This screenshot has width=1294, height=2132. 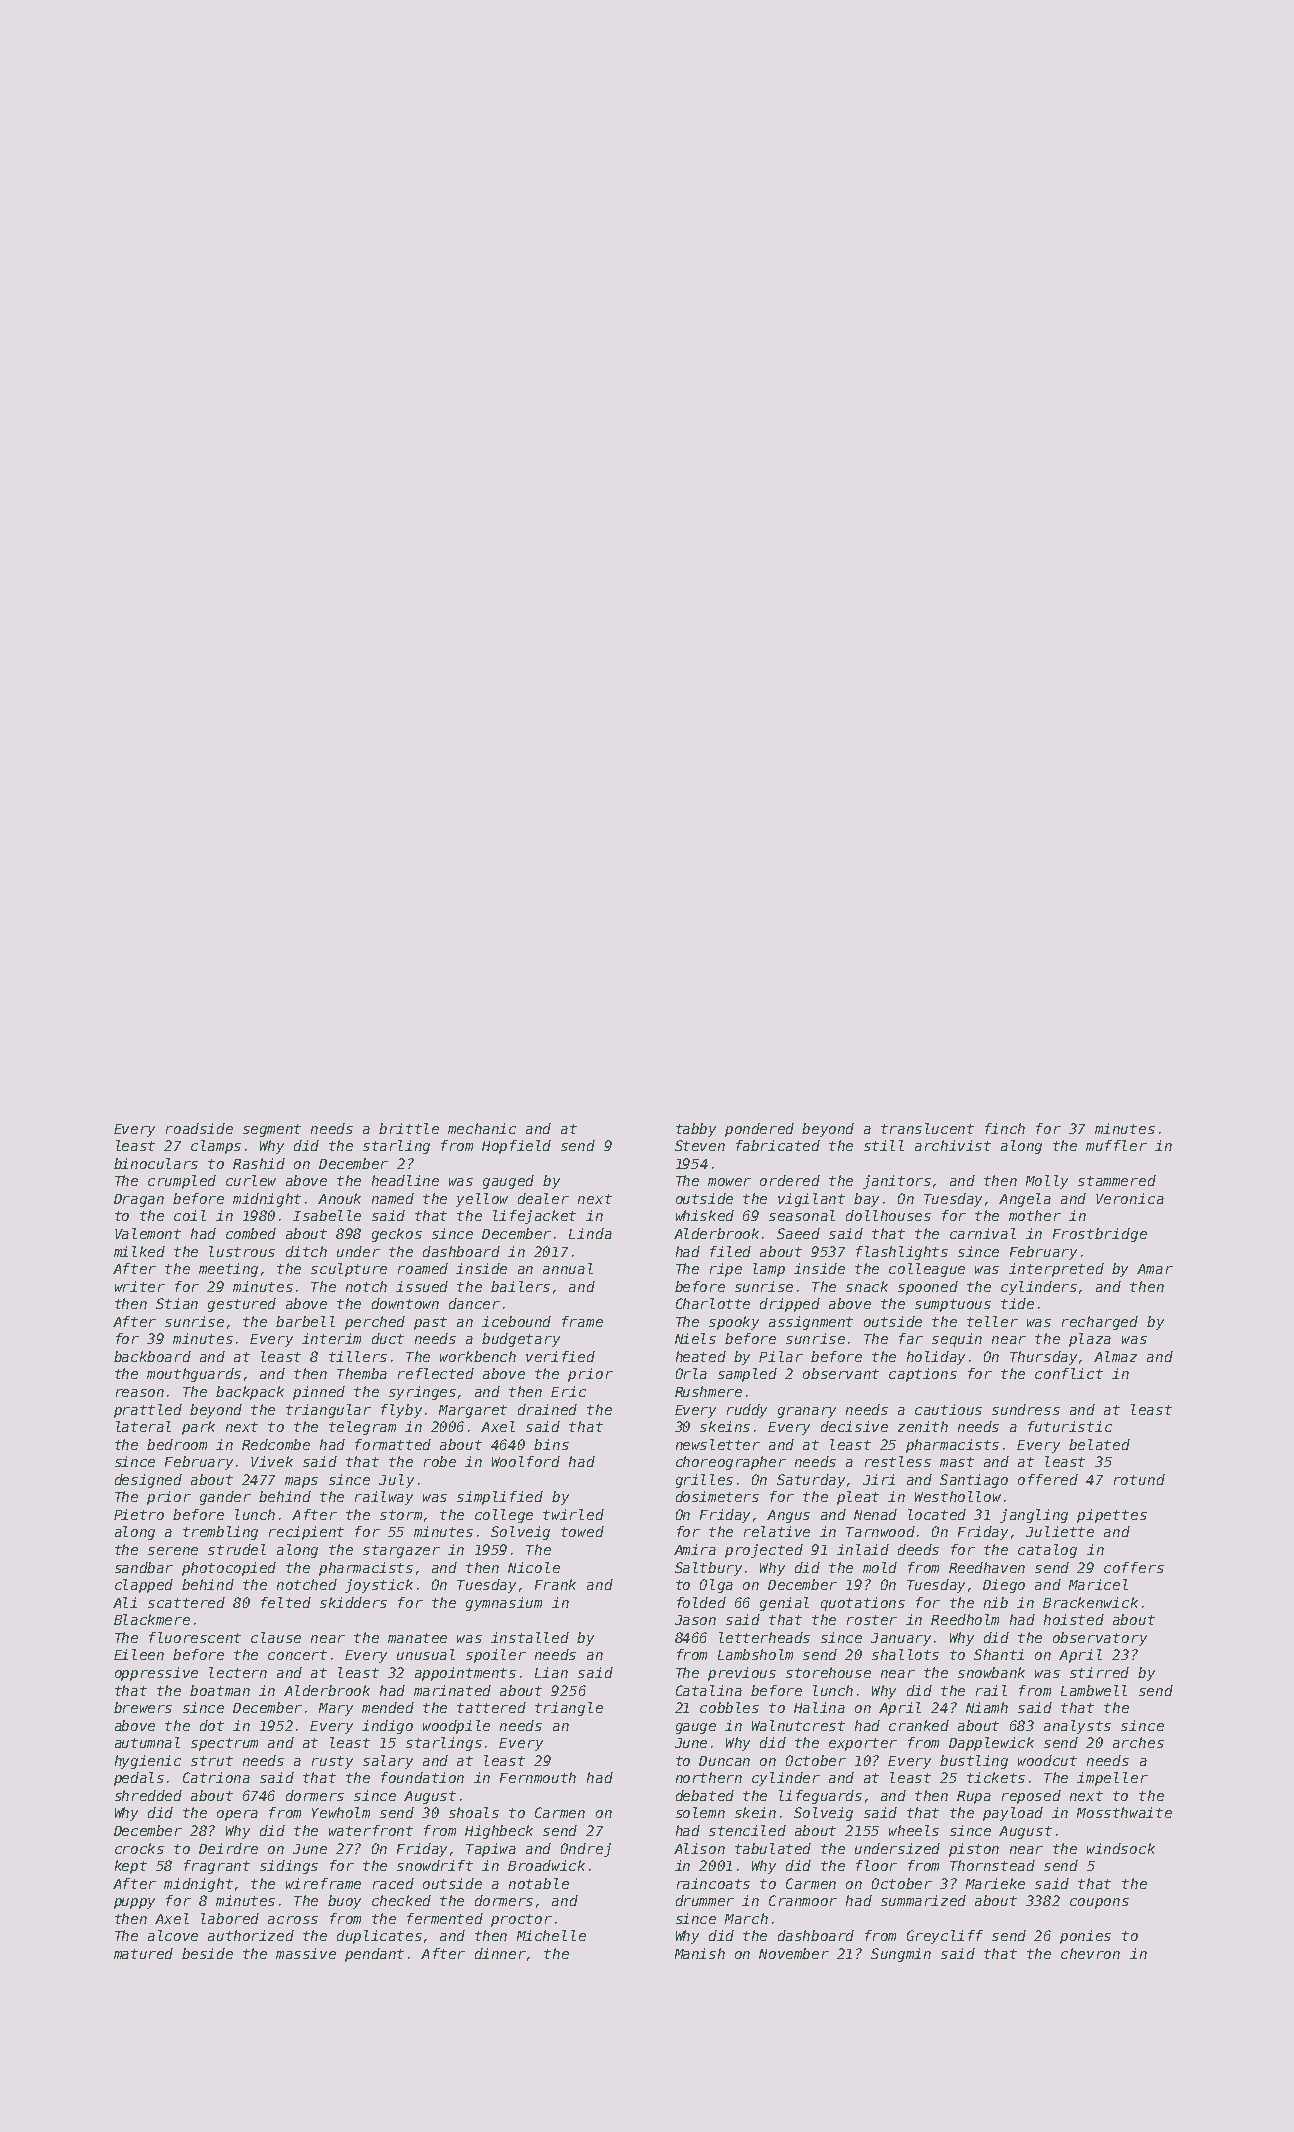 What do you see at coordinates (759, 1130) in the screenshot?
I see `pondered` at bounding box center [759, 1130].
